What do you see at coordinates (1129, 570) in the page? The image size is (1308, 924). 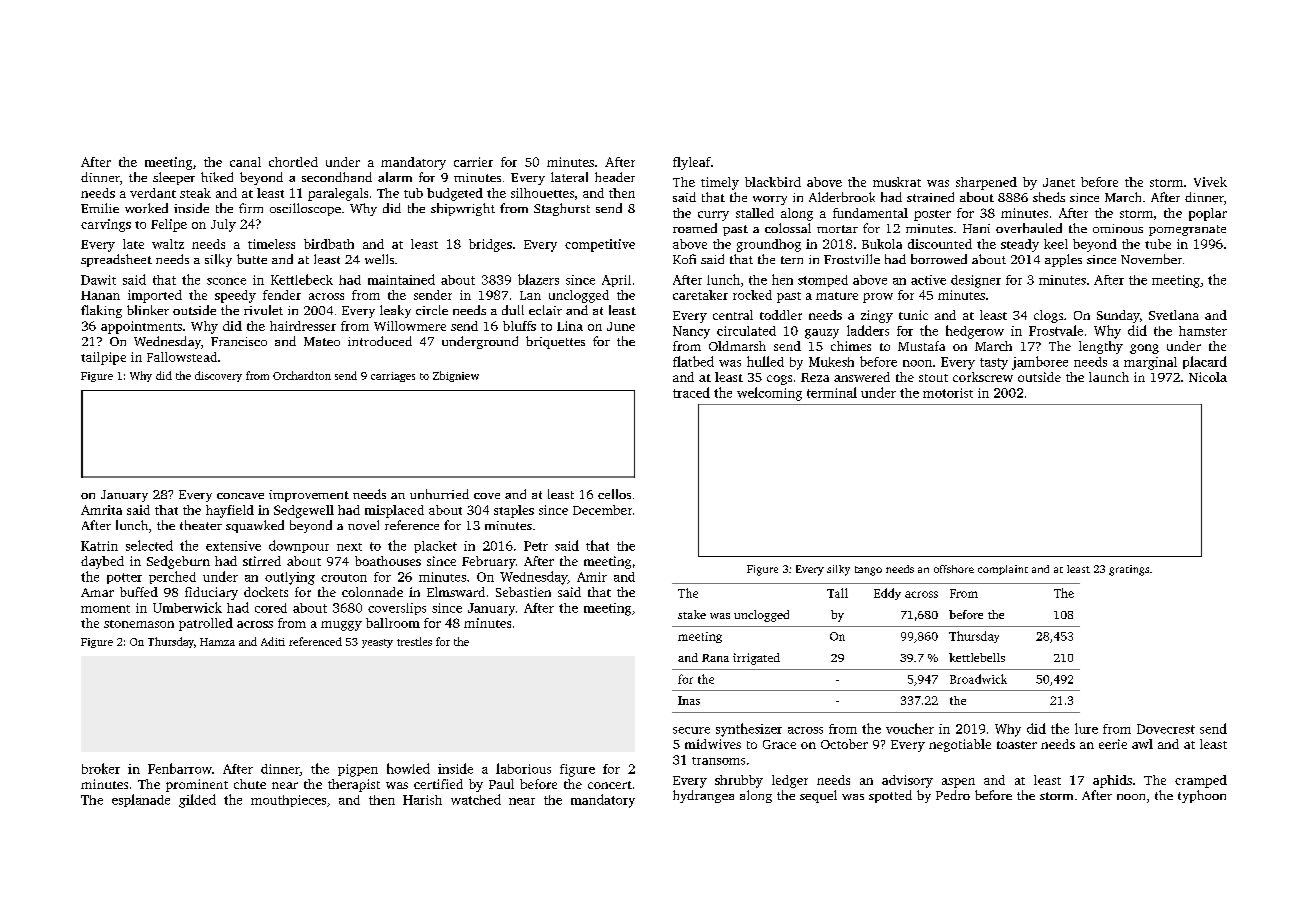 I see `gratings` at bounding box center [1129, 570].
